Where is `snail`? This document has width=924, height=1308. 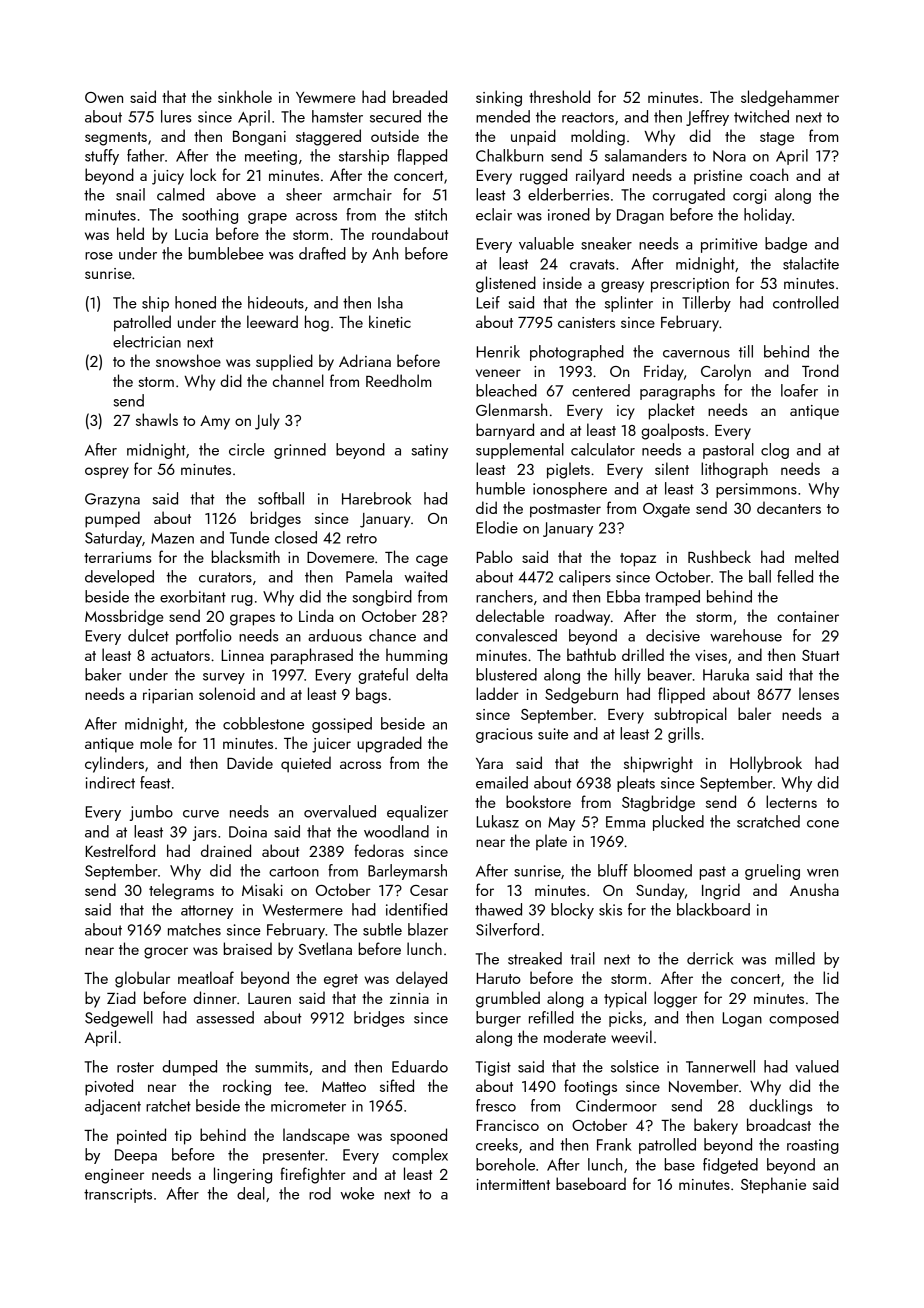 snail is located at coordinates (130, 194).
